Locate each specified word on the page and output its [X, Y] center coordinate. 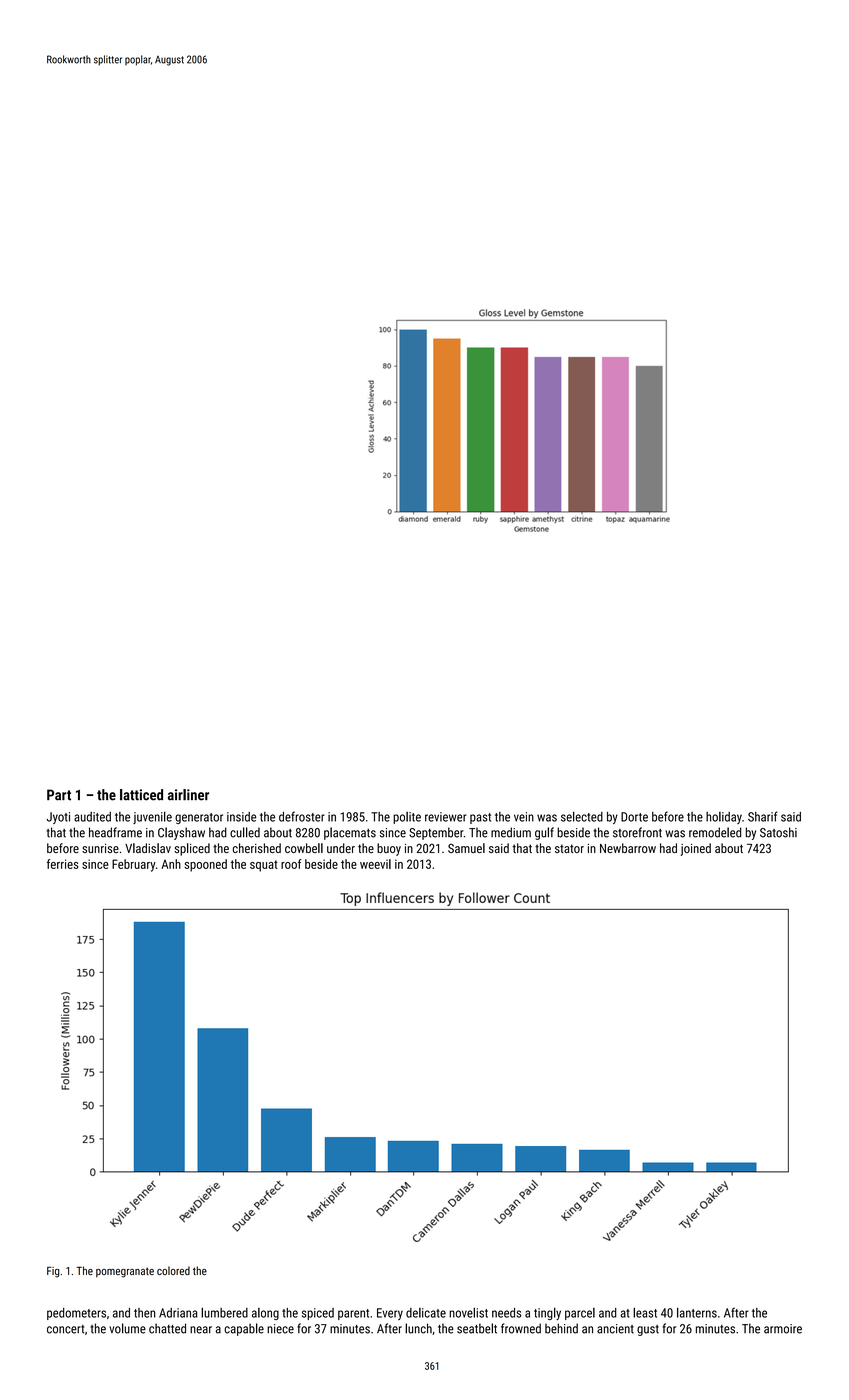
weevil [375, 864]
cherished [257, 848]
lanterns [697, 1312]
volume [127, 1328]
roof [291, 864]
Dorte [634, 817]
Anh [171, 864]
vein [524, 817]
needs [506, 1313]
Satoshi [778, 832]
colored [173, 1270]
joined [695, 849]
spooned [205, 865]
